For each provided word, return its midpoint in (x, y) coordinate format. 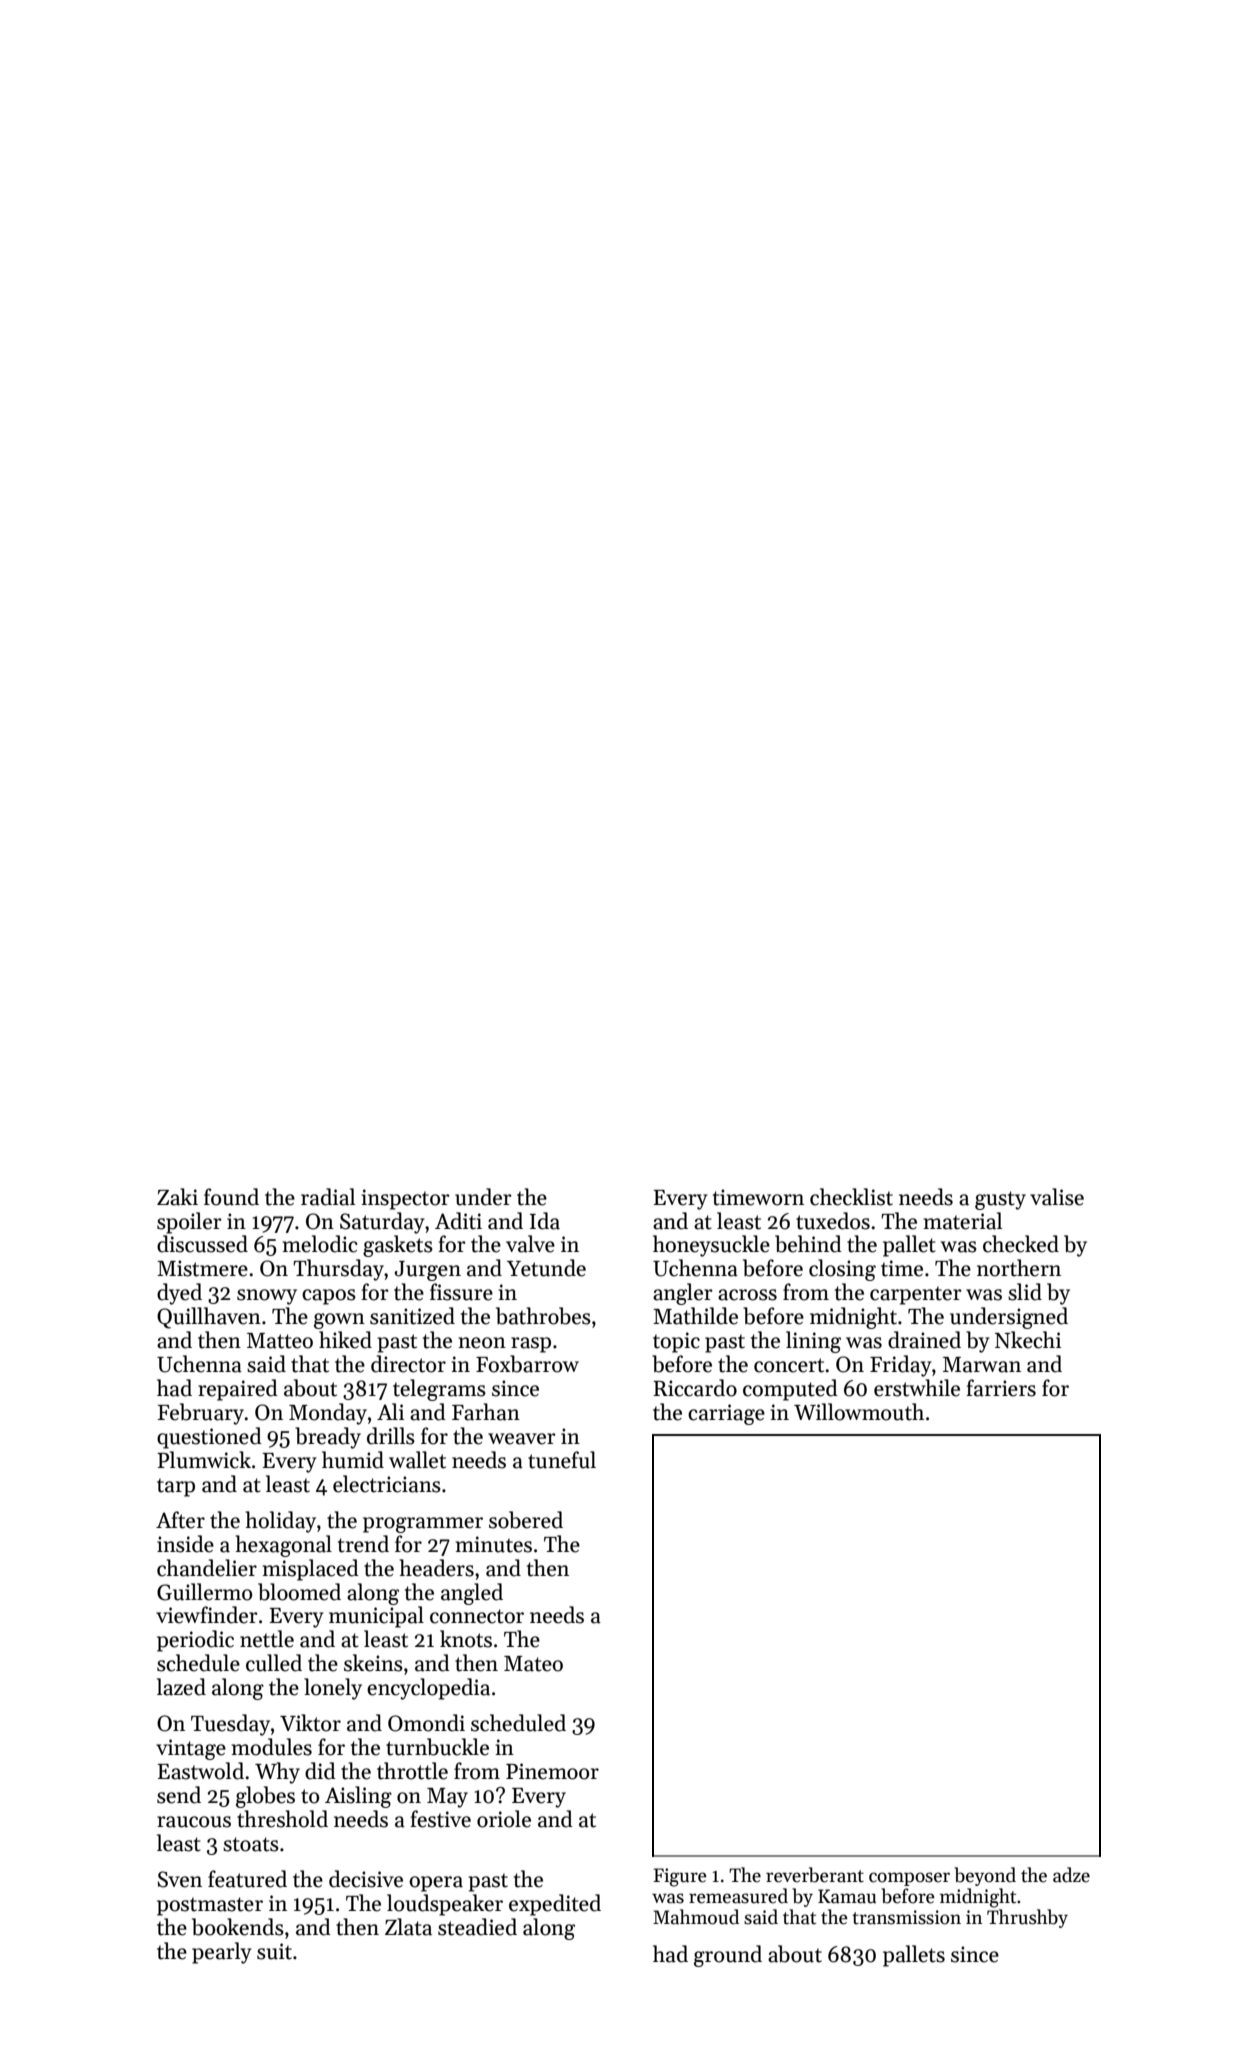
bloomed (299, 1592)
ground (728, 1956)
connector (477, 1616)
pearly (222, 1953)
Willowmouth (859, 1412)
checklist (851, 1197)
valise (1057, 1197)
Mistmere (202, 1268)
